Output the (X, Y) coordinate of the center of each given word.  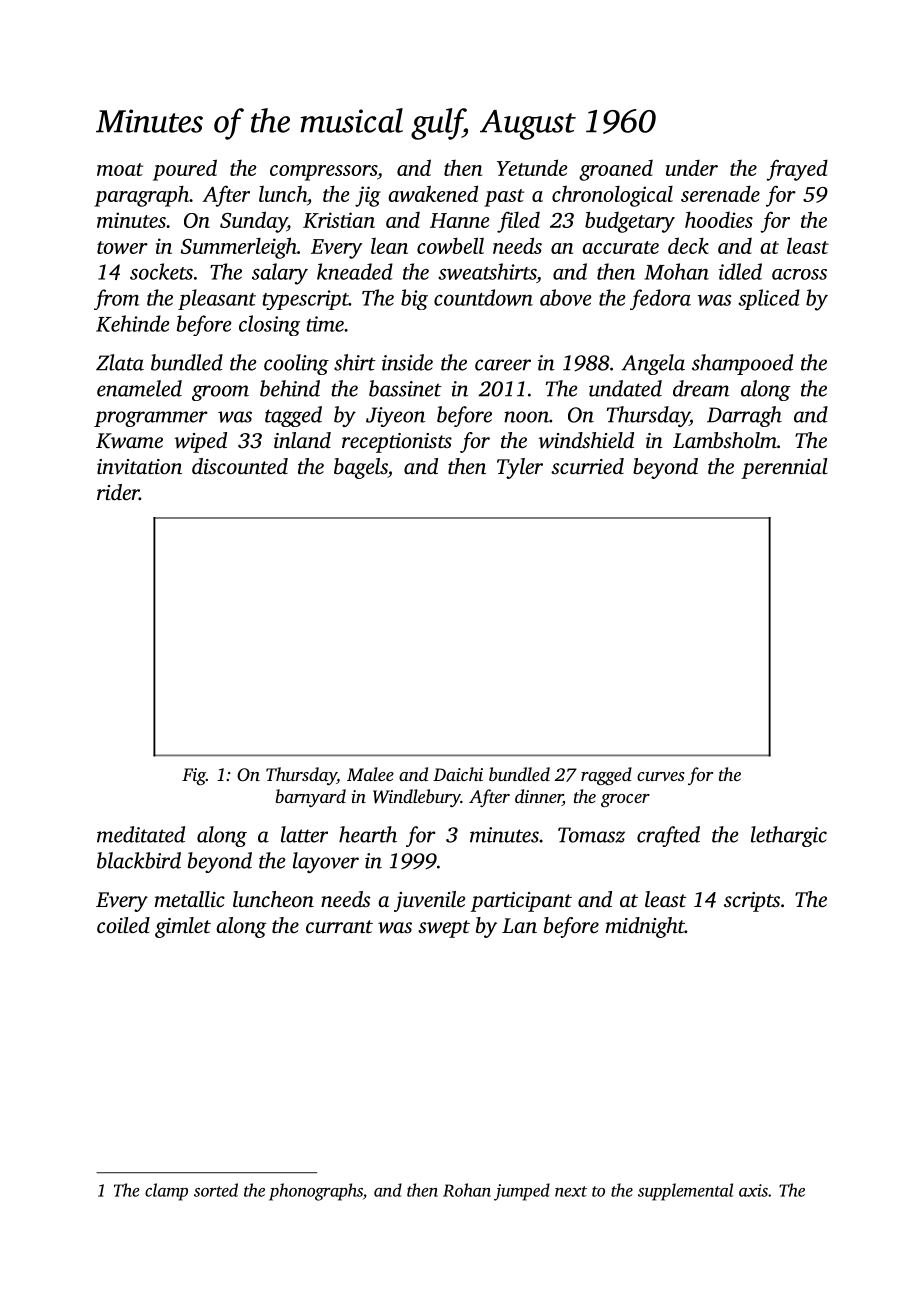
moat (120, 169)
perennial (784, 468)
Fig (194, 776)
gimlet (183, 927)
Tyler (520, 468)
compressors (323, 173)
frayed (797, 170)
